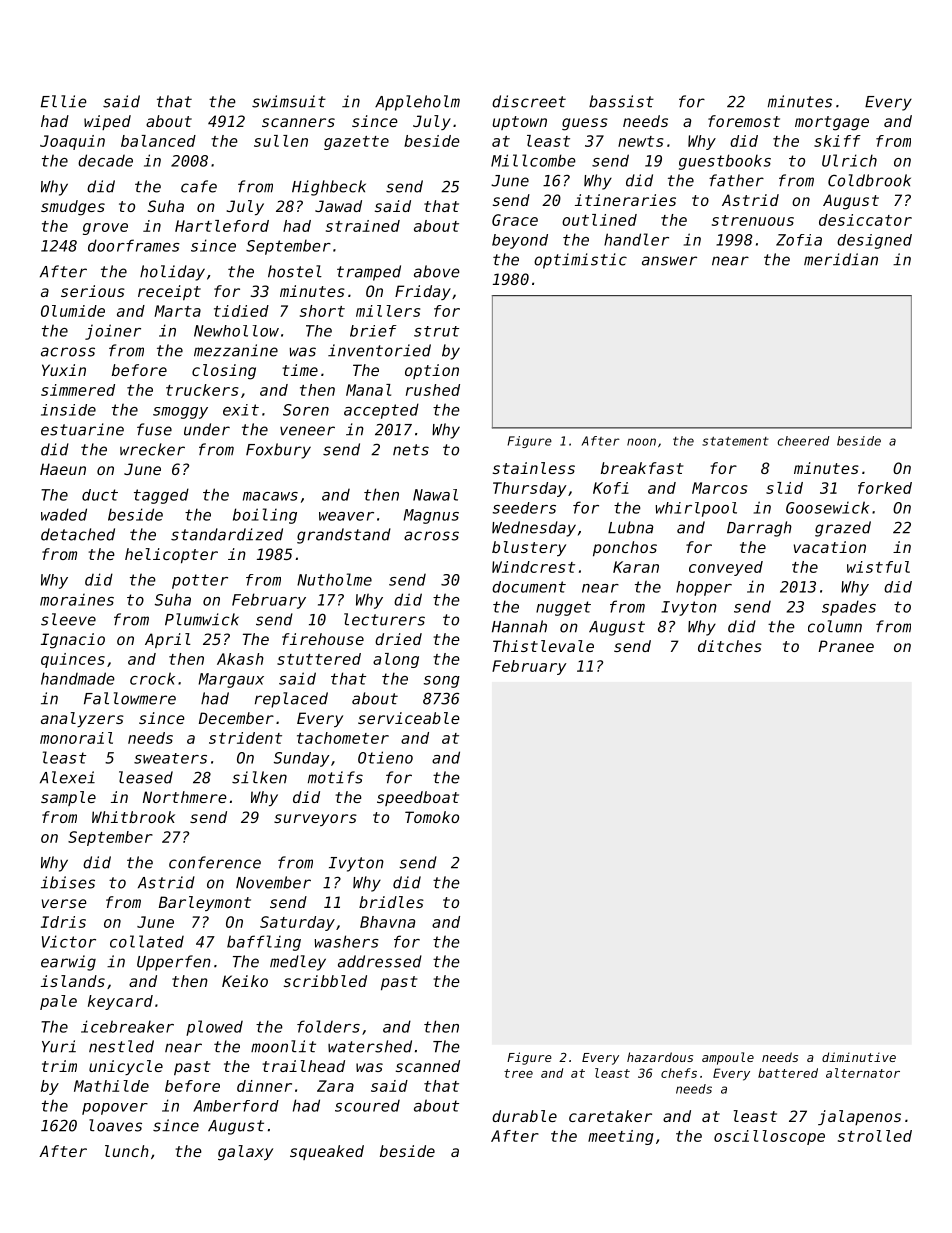 This screenshot has width=952, height=1233. What do you see at coordinates (315, 820) in the screenshot?
I see `surveyors` at bounding box center [315, 820].
